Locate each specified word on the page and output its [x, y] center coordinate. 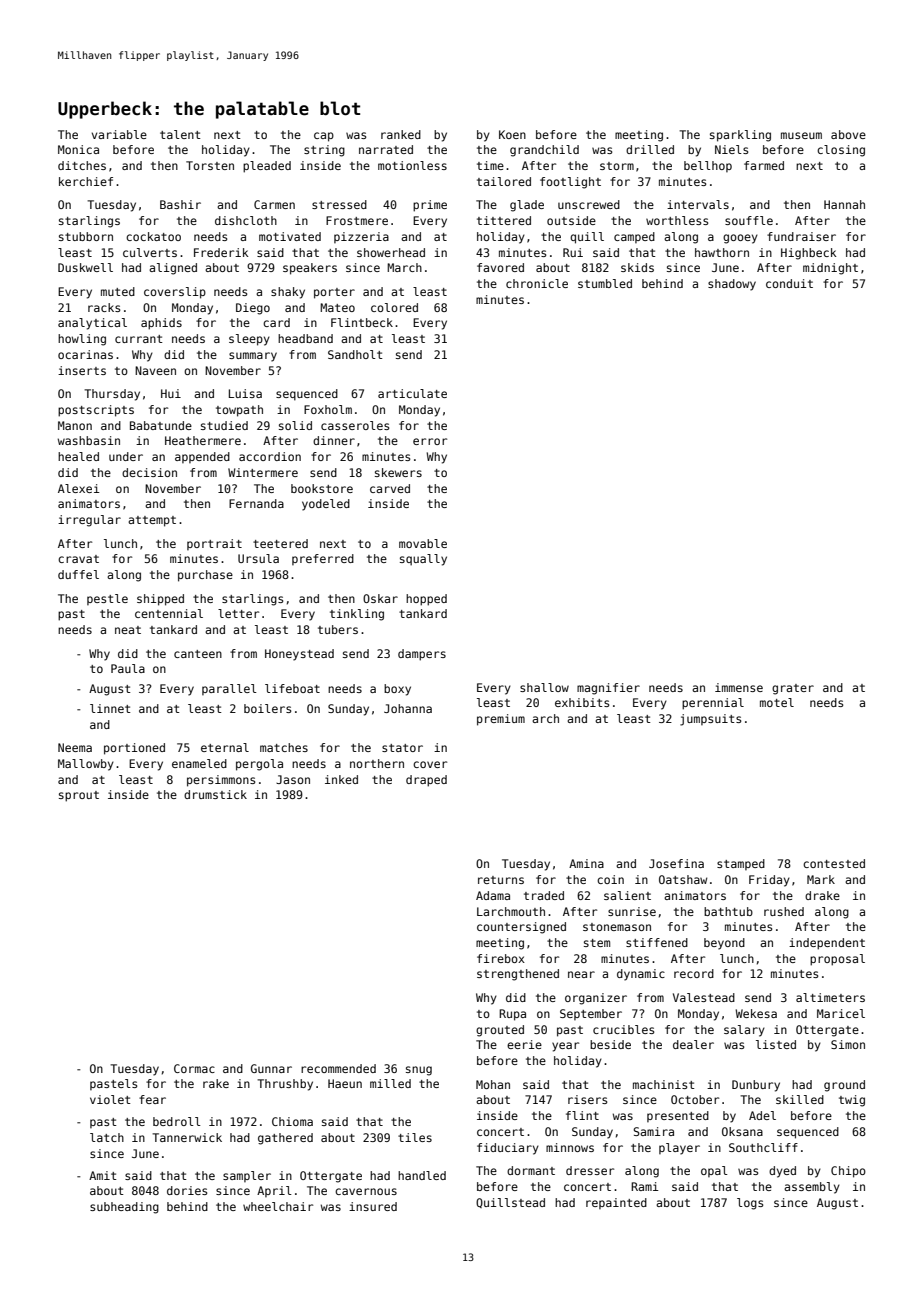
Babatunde [161, 425]
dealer [693, 1044]
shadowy [732, 285]
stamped [741, 864]
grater [793, 689]
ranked [401, 134]
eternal [225, 747]
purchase [205, 576]
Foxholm [328, 409]
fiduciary [508, 1149]
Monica [78, 149]
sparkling [740, 136]
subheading [124, 1208]
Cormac [194, 1068]
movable [423, 543]
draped [426, 781]
